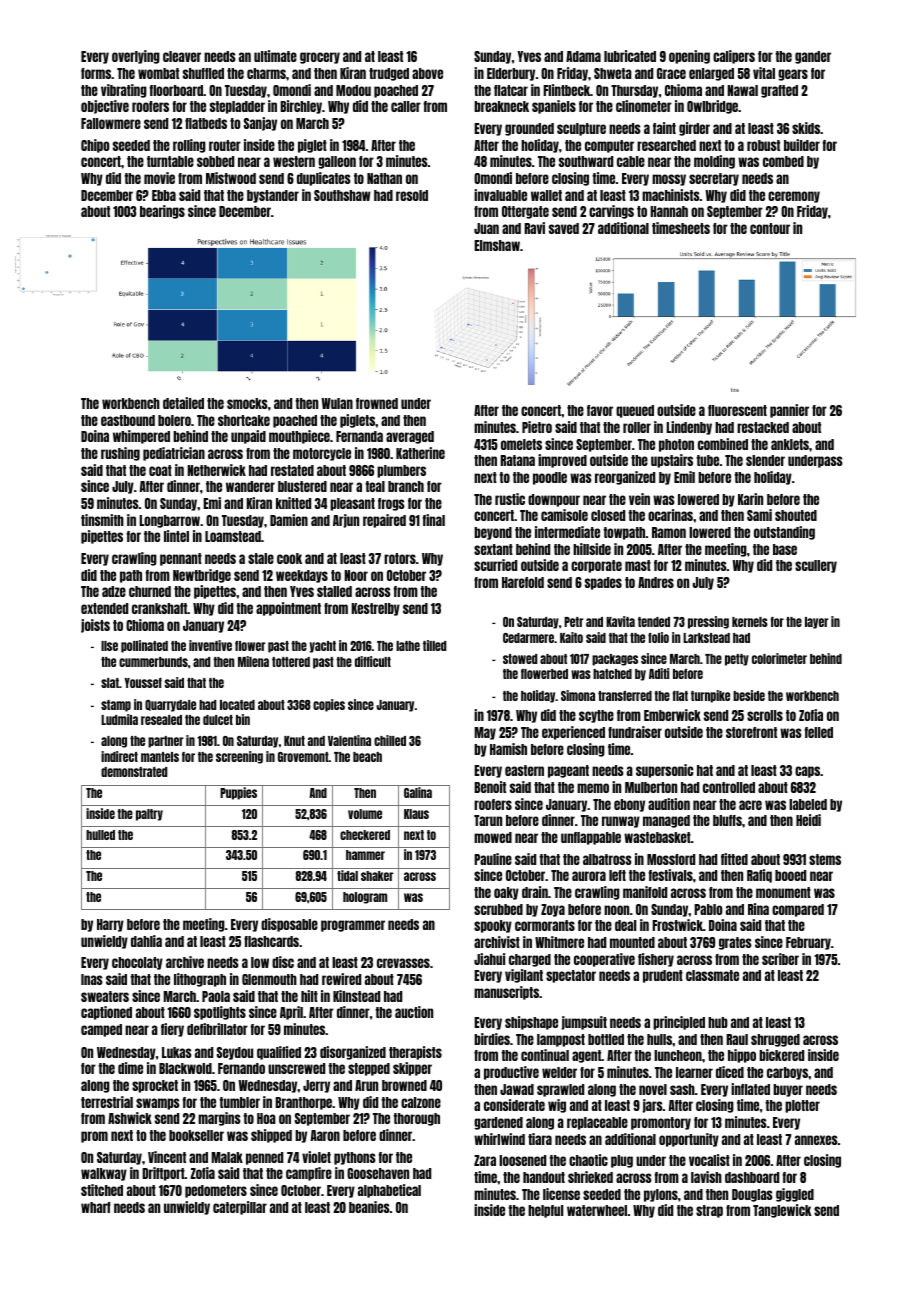  Describe the element at coordinates (566, 90) in the image. I see `Flintbeck` at that location.
